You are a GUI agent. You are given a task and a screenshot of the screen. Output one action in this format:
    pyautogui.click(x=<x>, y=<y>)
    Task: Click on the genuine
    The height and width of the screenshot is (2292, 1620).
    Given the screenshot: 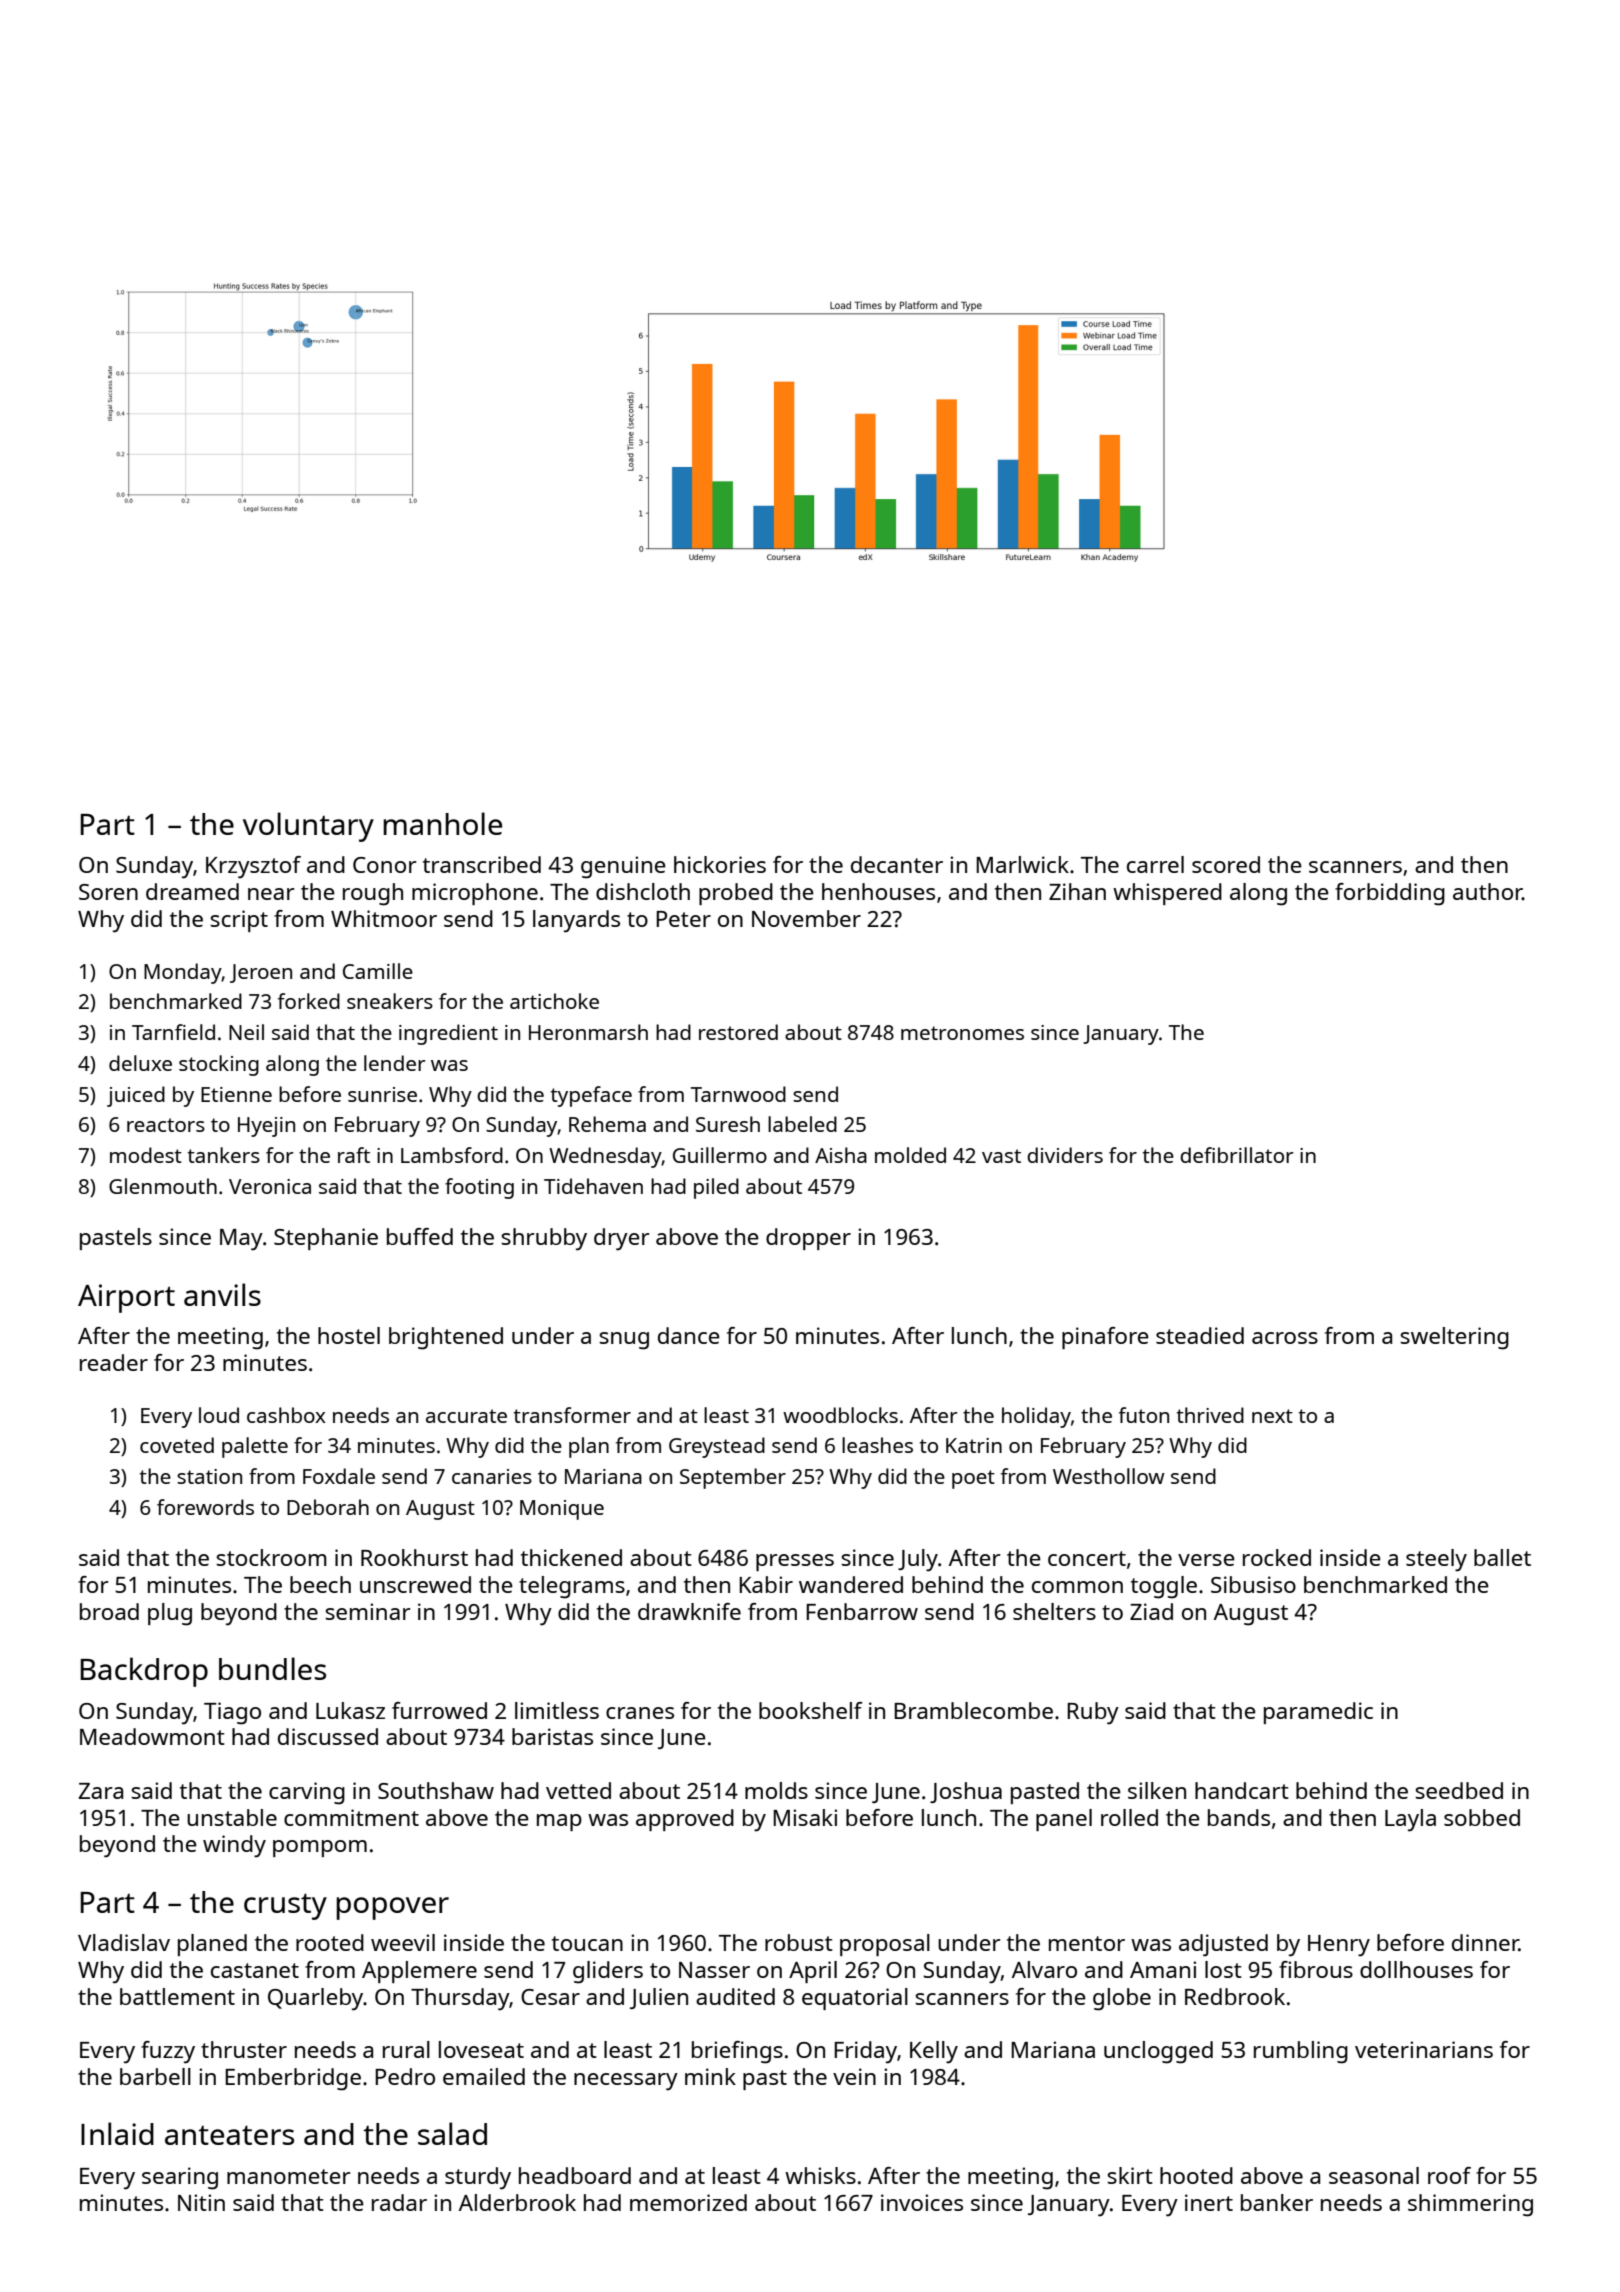 What is the action you would take?
    pyautogui.click(x=623, y=867)
